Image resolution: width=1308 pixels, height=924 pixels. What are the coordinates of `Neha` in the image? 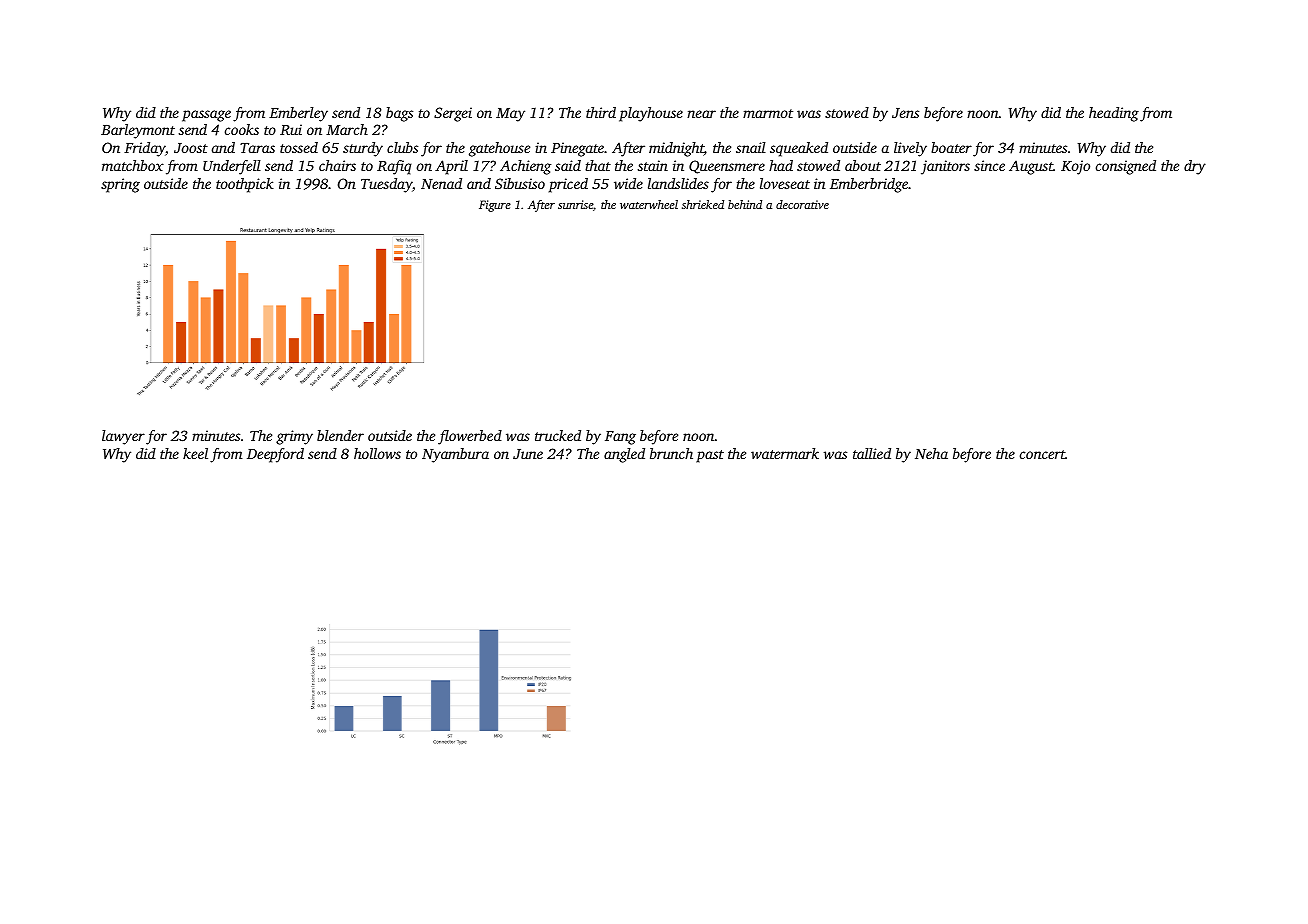 It's located at (931, 453).
